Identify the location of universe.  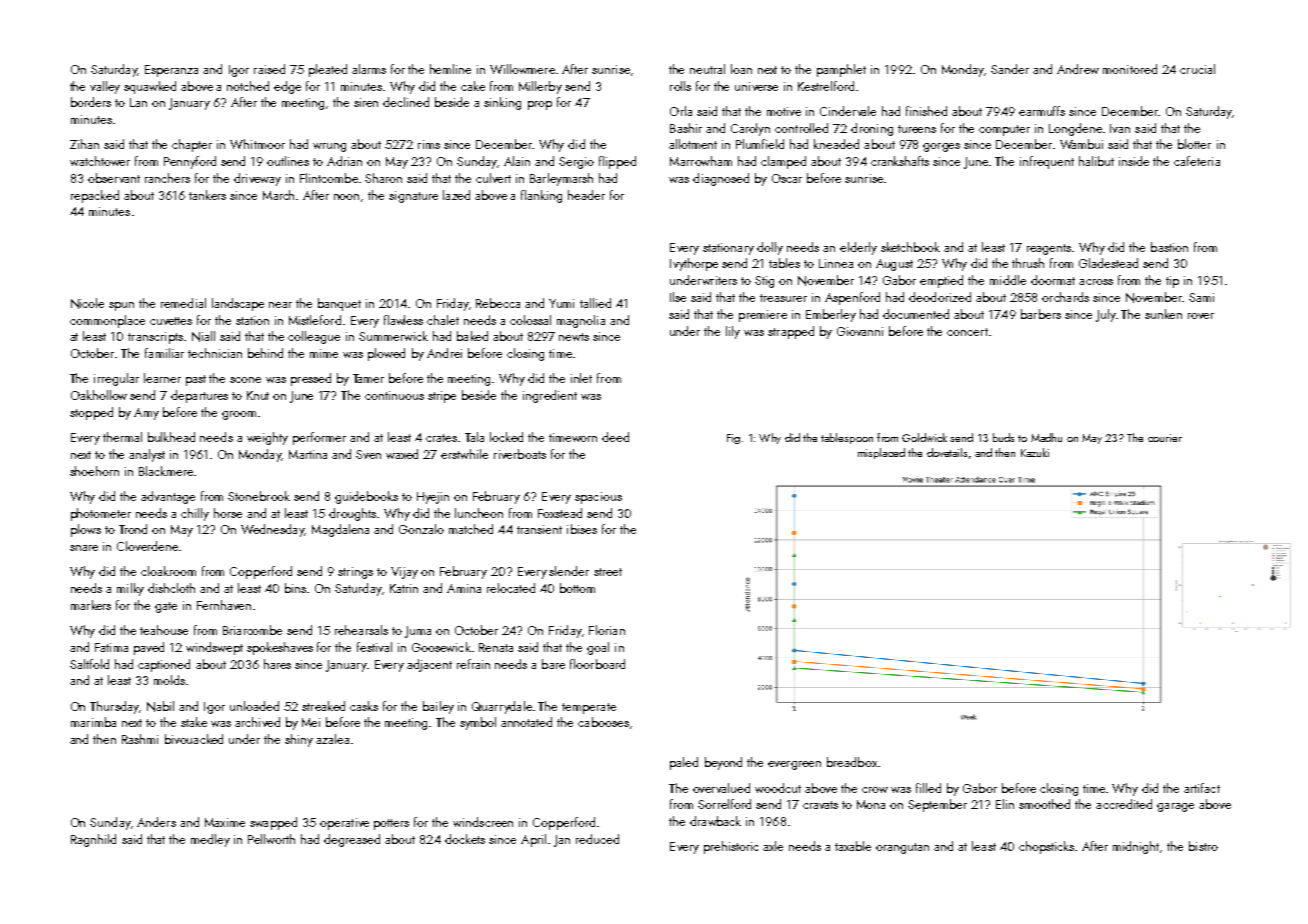
(756, 86).
